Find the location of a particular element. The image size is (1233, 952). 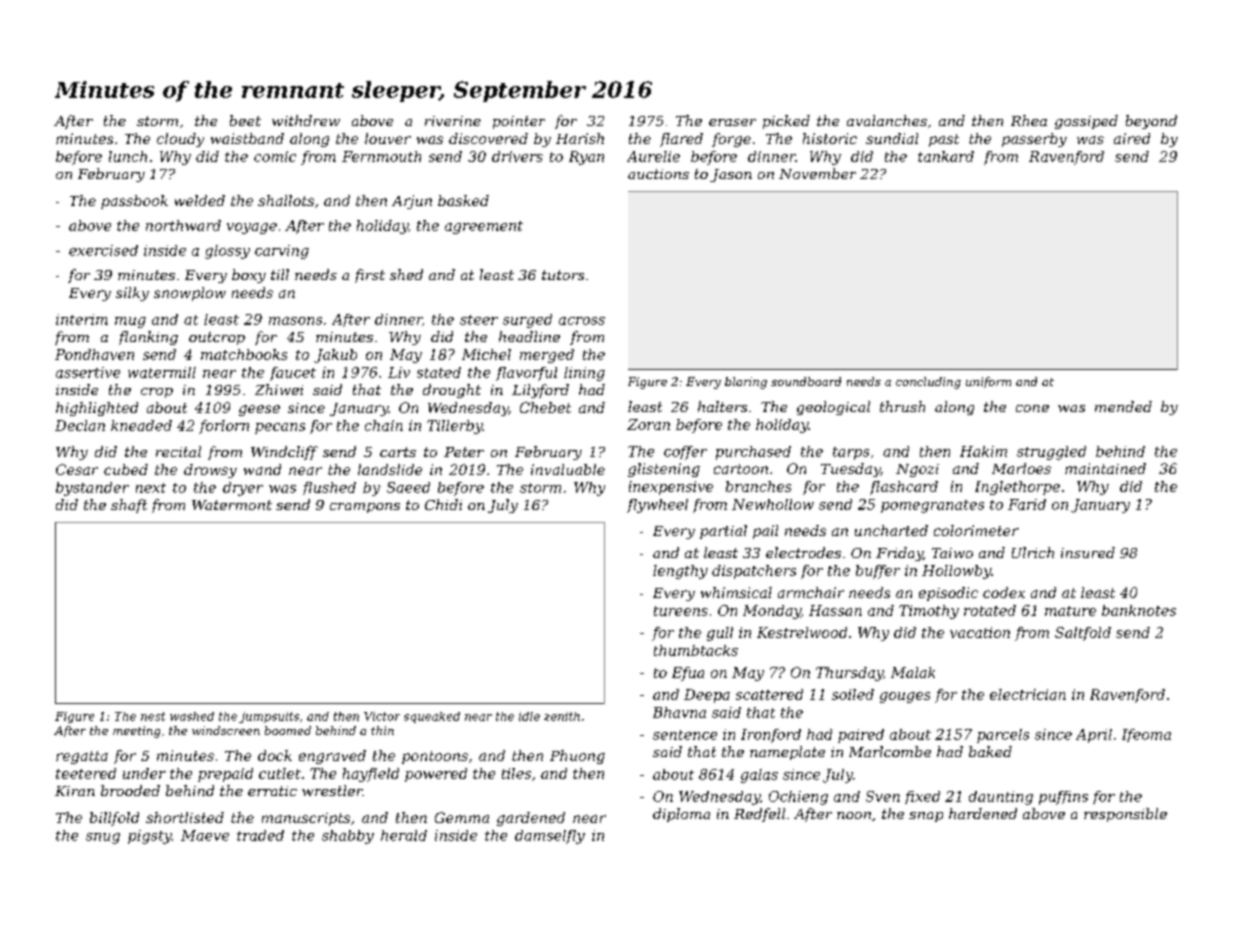

wrestler is located at coordinates (332, 790).
